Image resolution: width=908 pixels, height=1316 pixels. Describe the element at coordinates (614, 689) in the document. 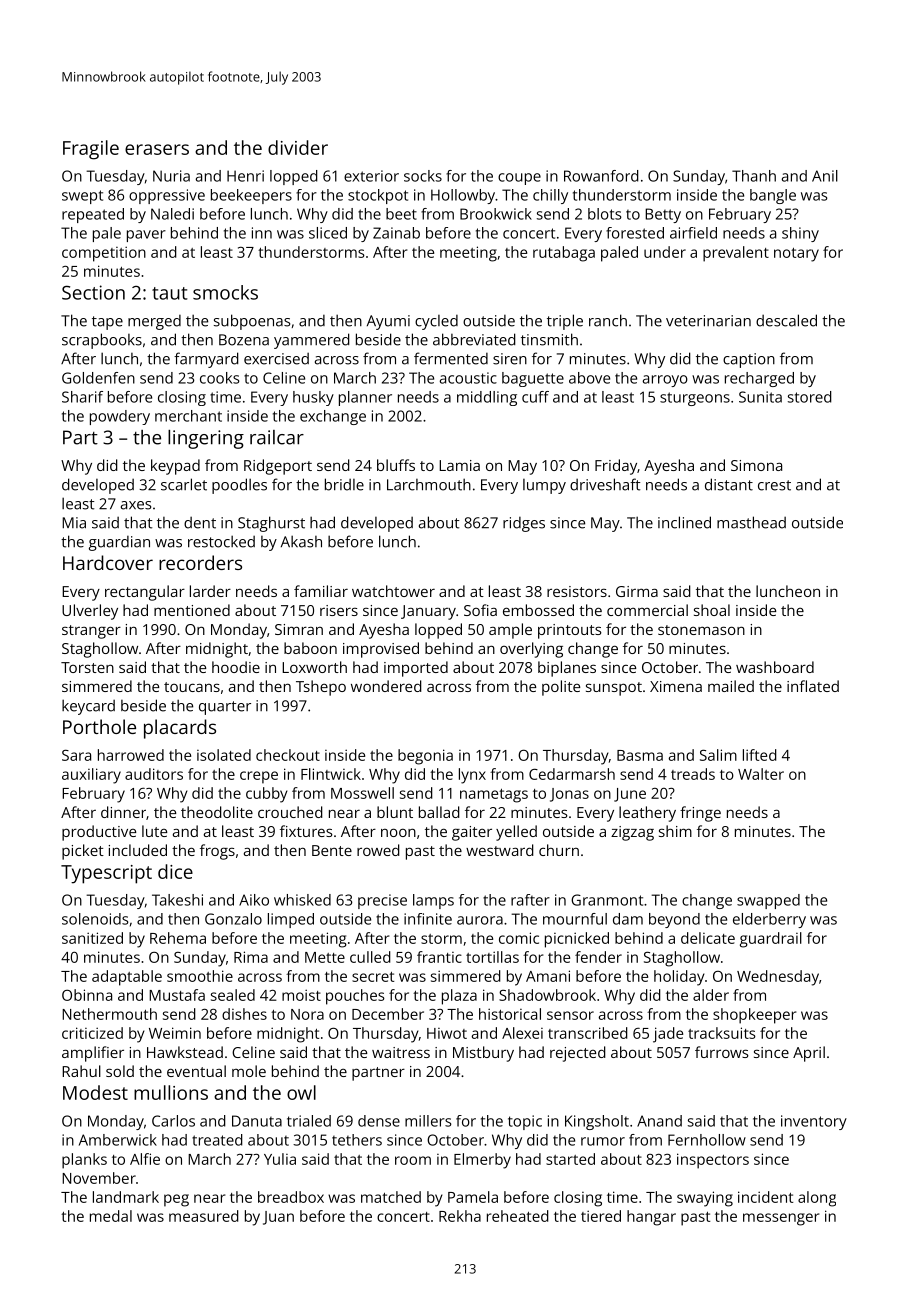

I see `sunspot` at that location.
